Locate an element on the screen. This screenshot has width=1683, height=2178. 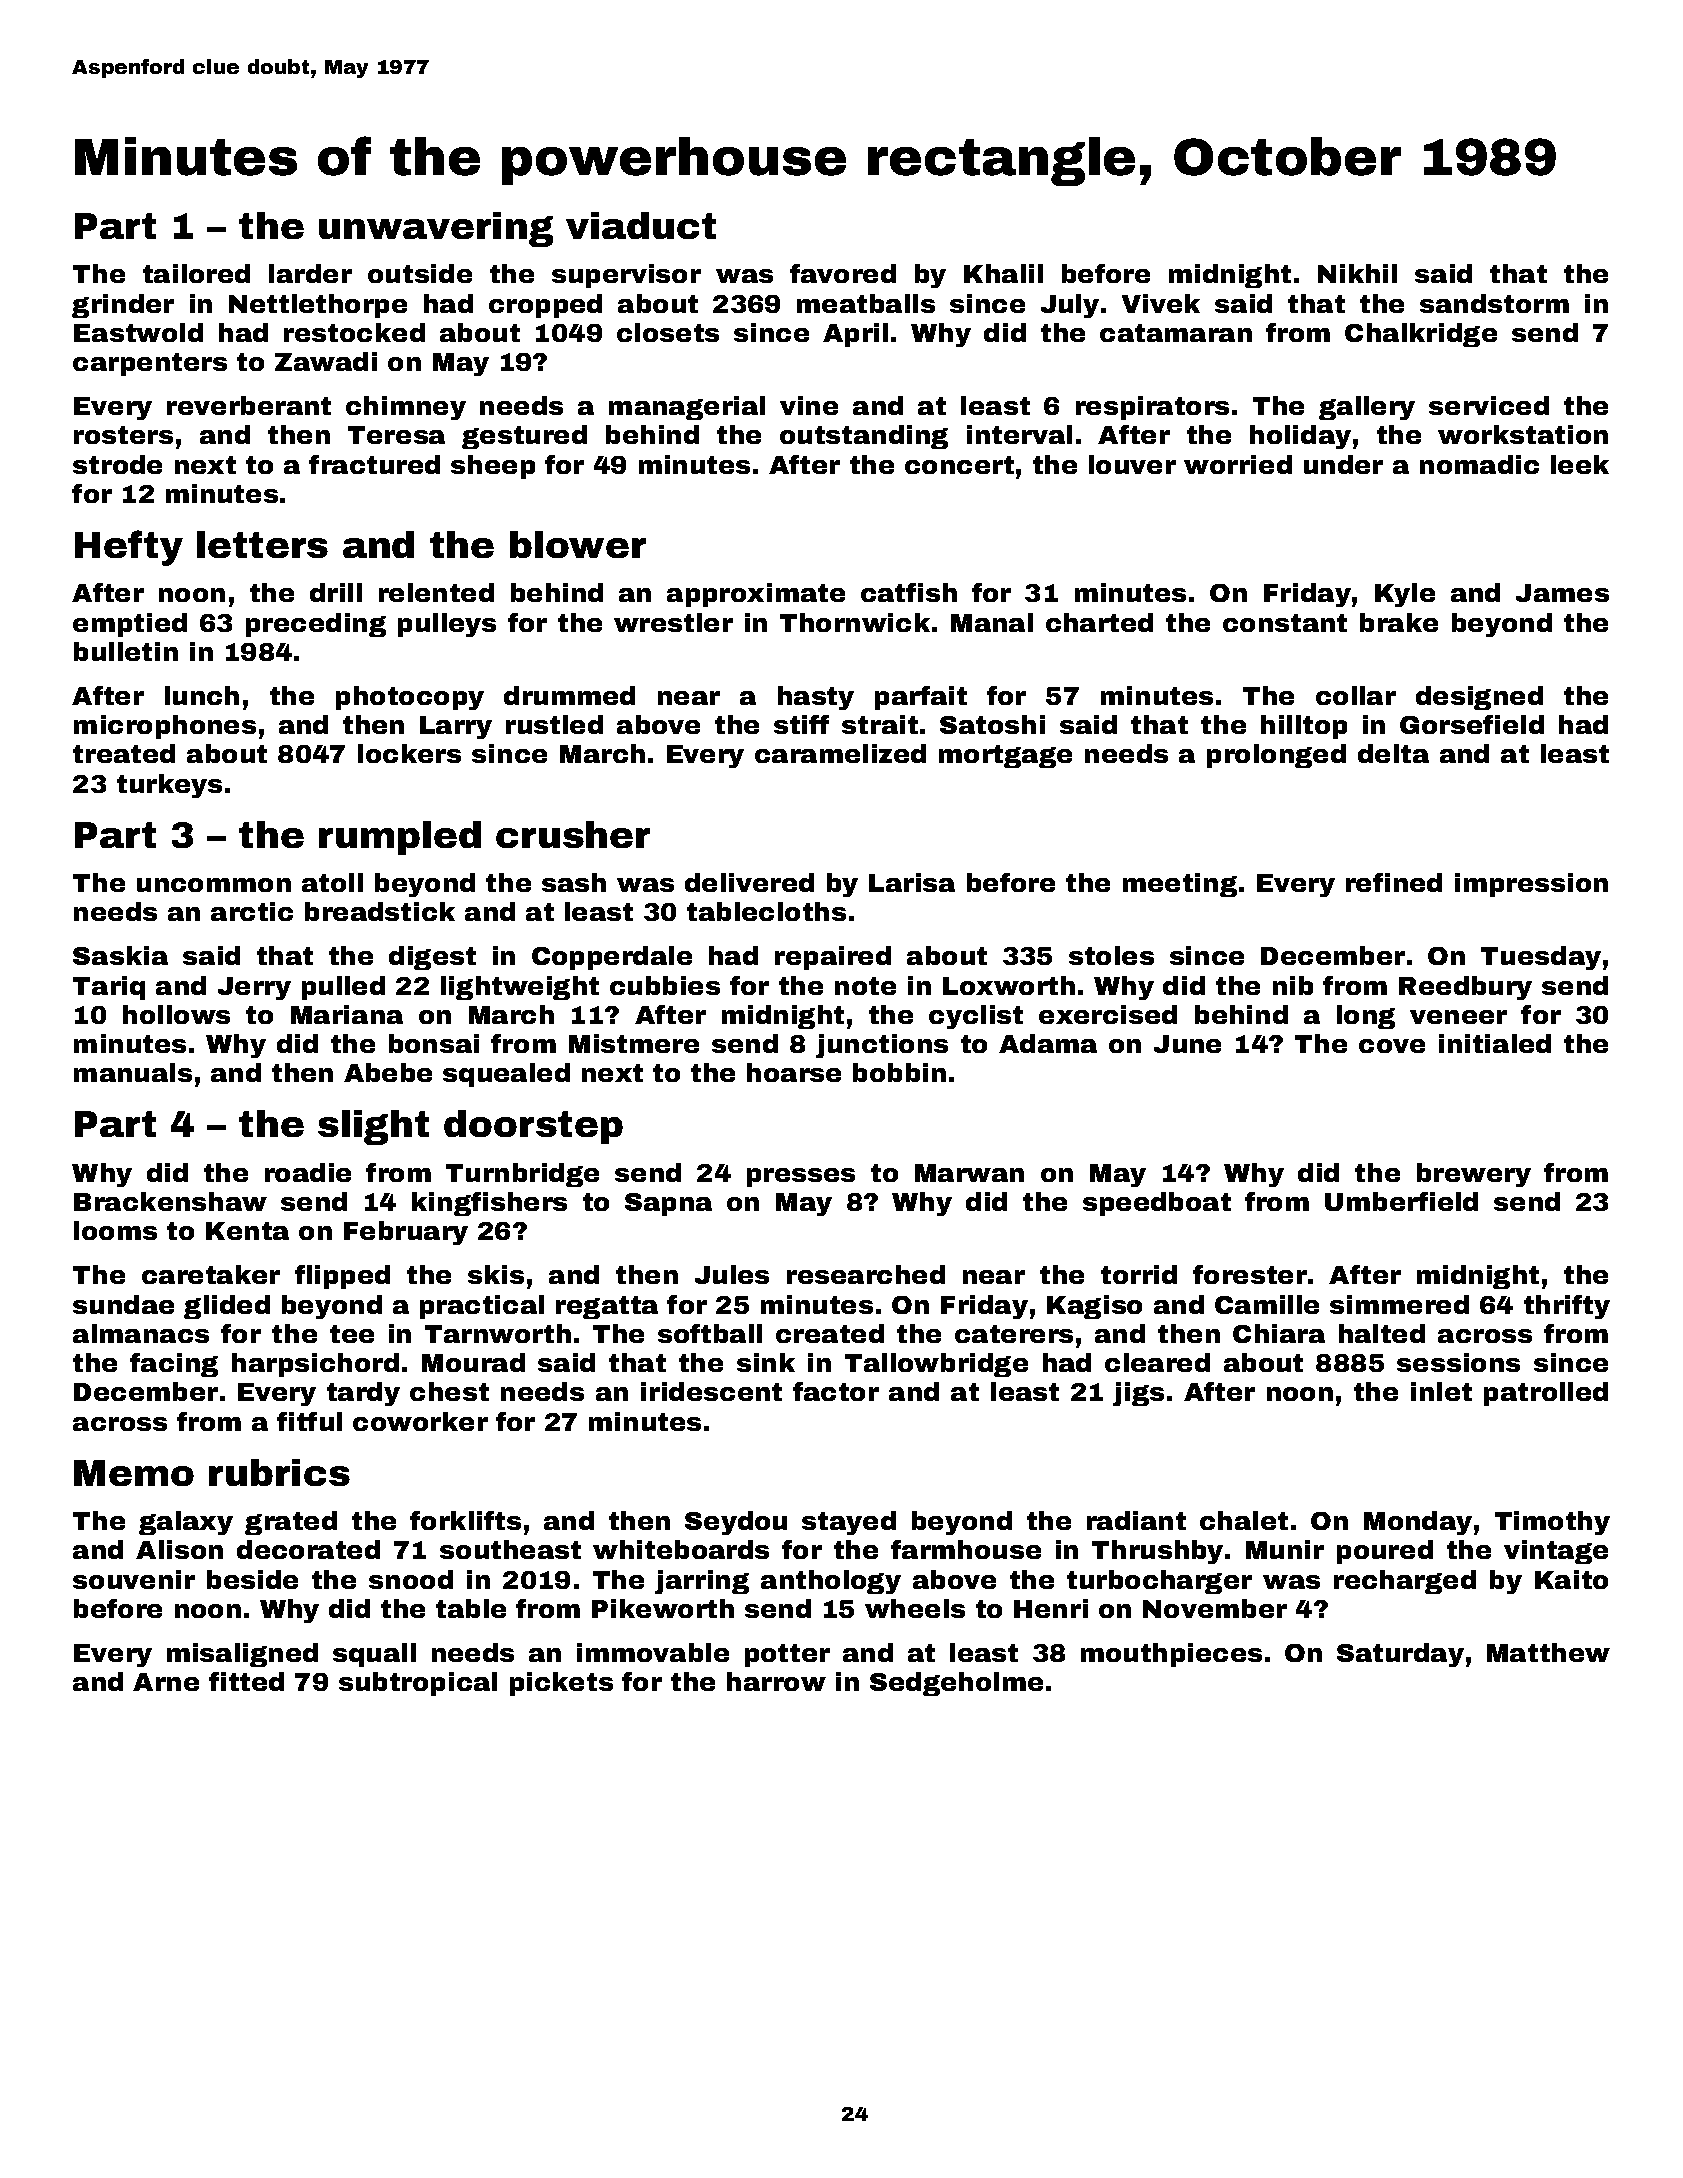
larder is located at coordinates (310, 273).
